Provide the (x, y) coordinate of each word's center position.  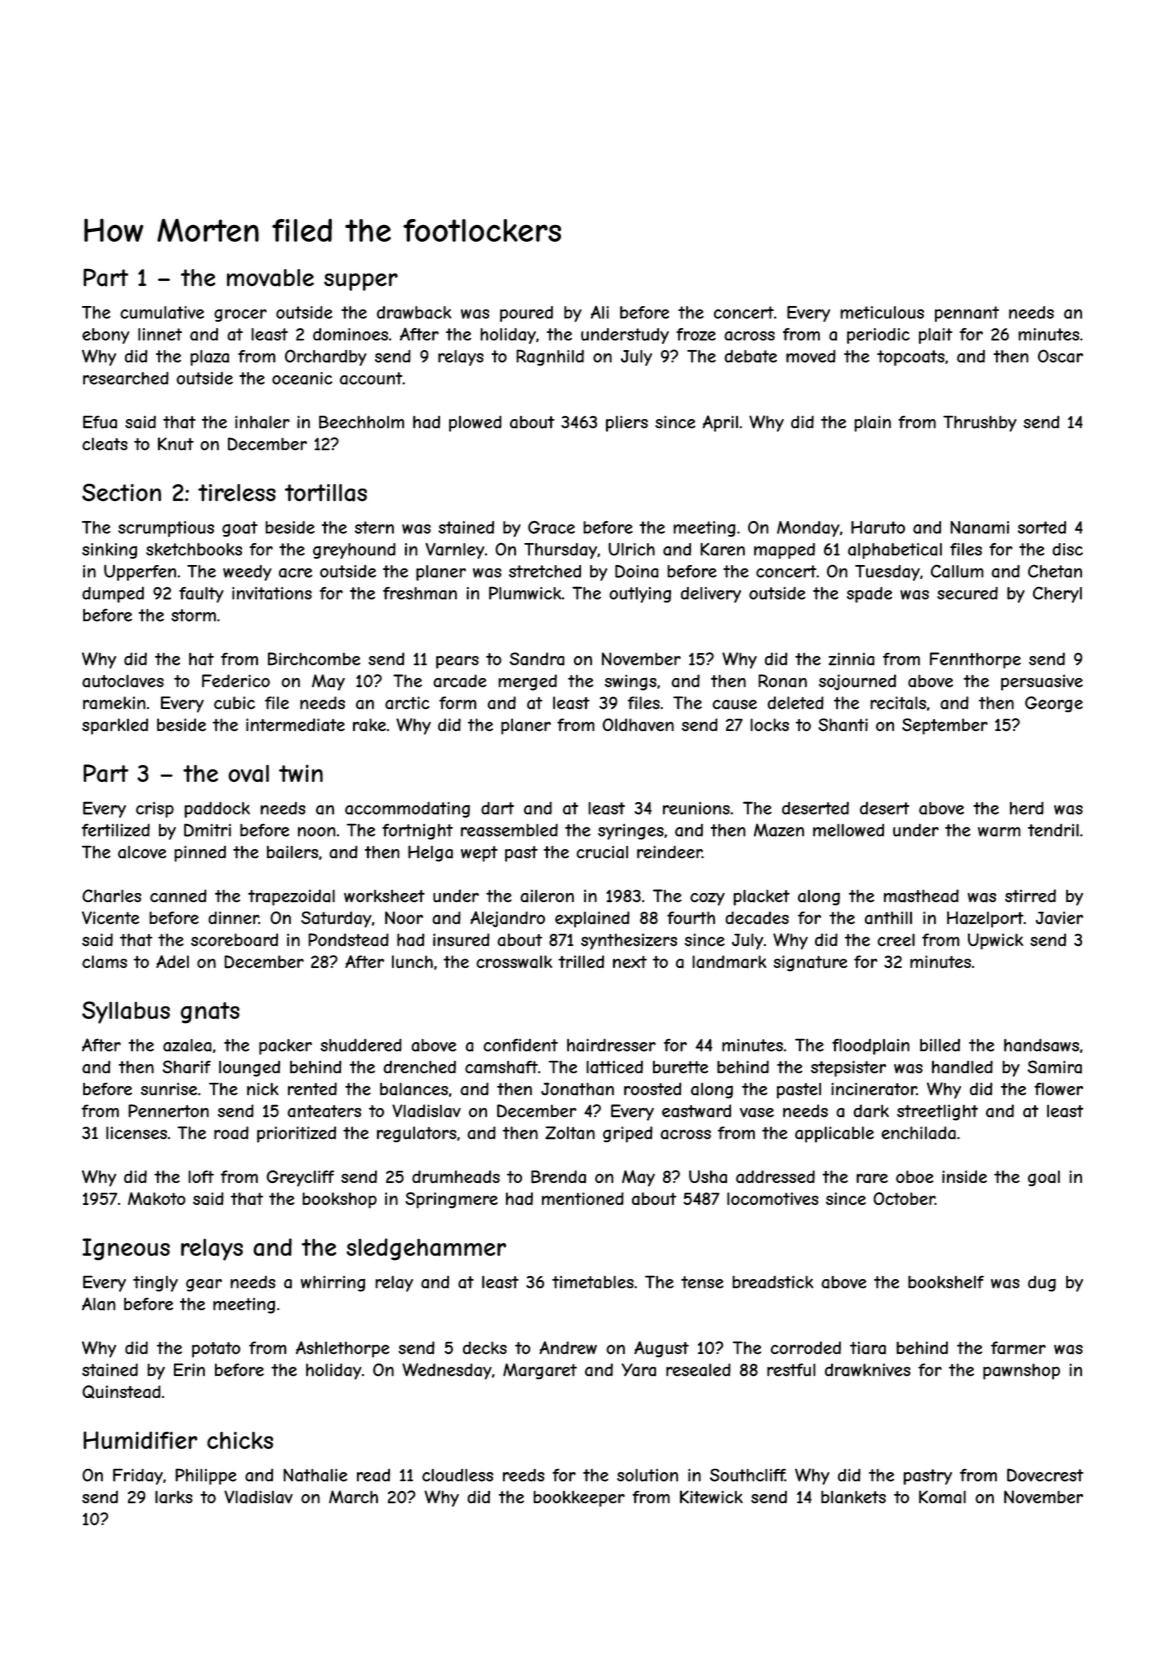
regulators (416, 1134)
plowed (475, 423)
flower (1058, 1089)
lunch (412, 961)
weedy (247, 573)
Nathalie (315, 1475)
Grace (551, 527)
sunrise (169, 1089)
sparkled (115, 726)
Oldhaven (638, 725)
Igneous (126, 1249)
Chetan (1055, 571)
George (1054, 704)
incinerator (874, 1089)
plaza (209, 358)
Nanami (979, 527)
